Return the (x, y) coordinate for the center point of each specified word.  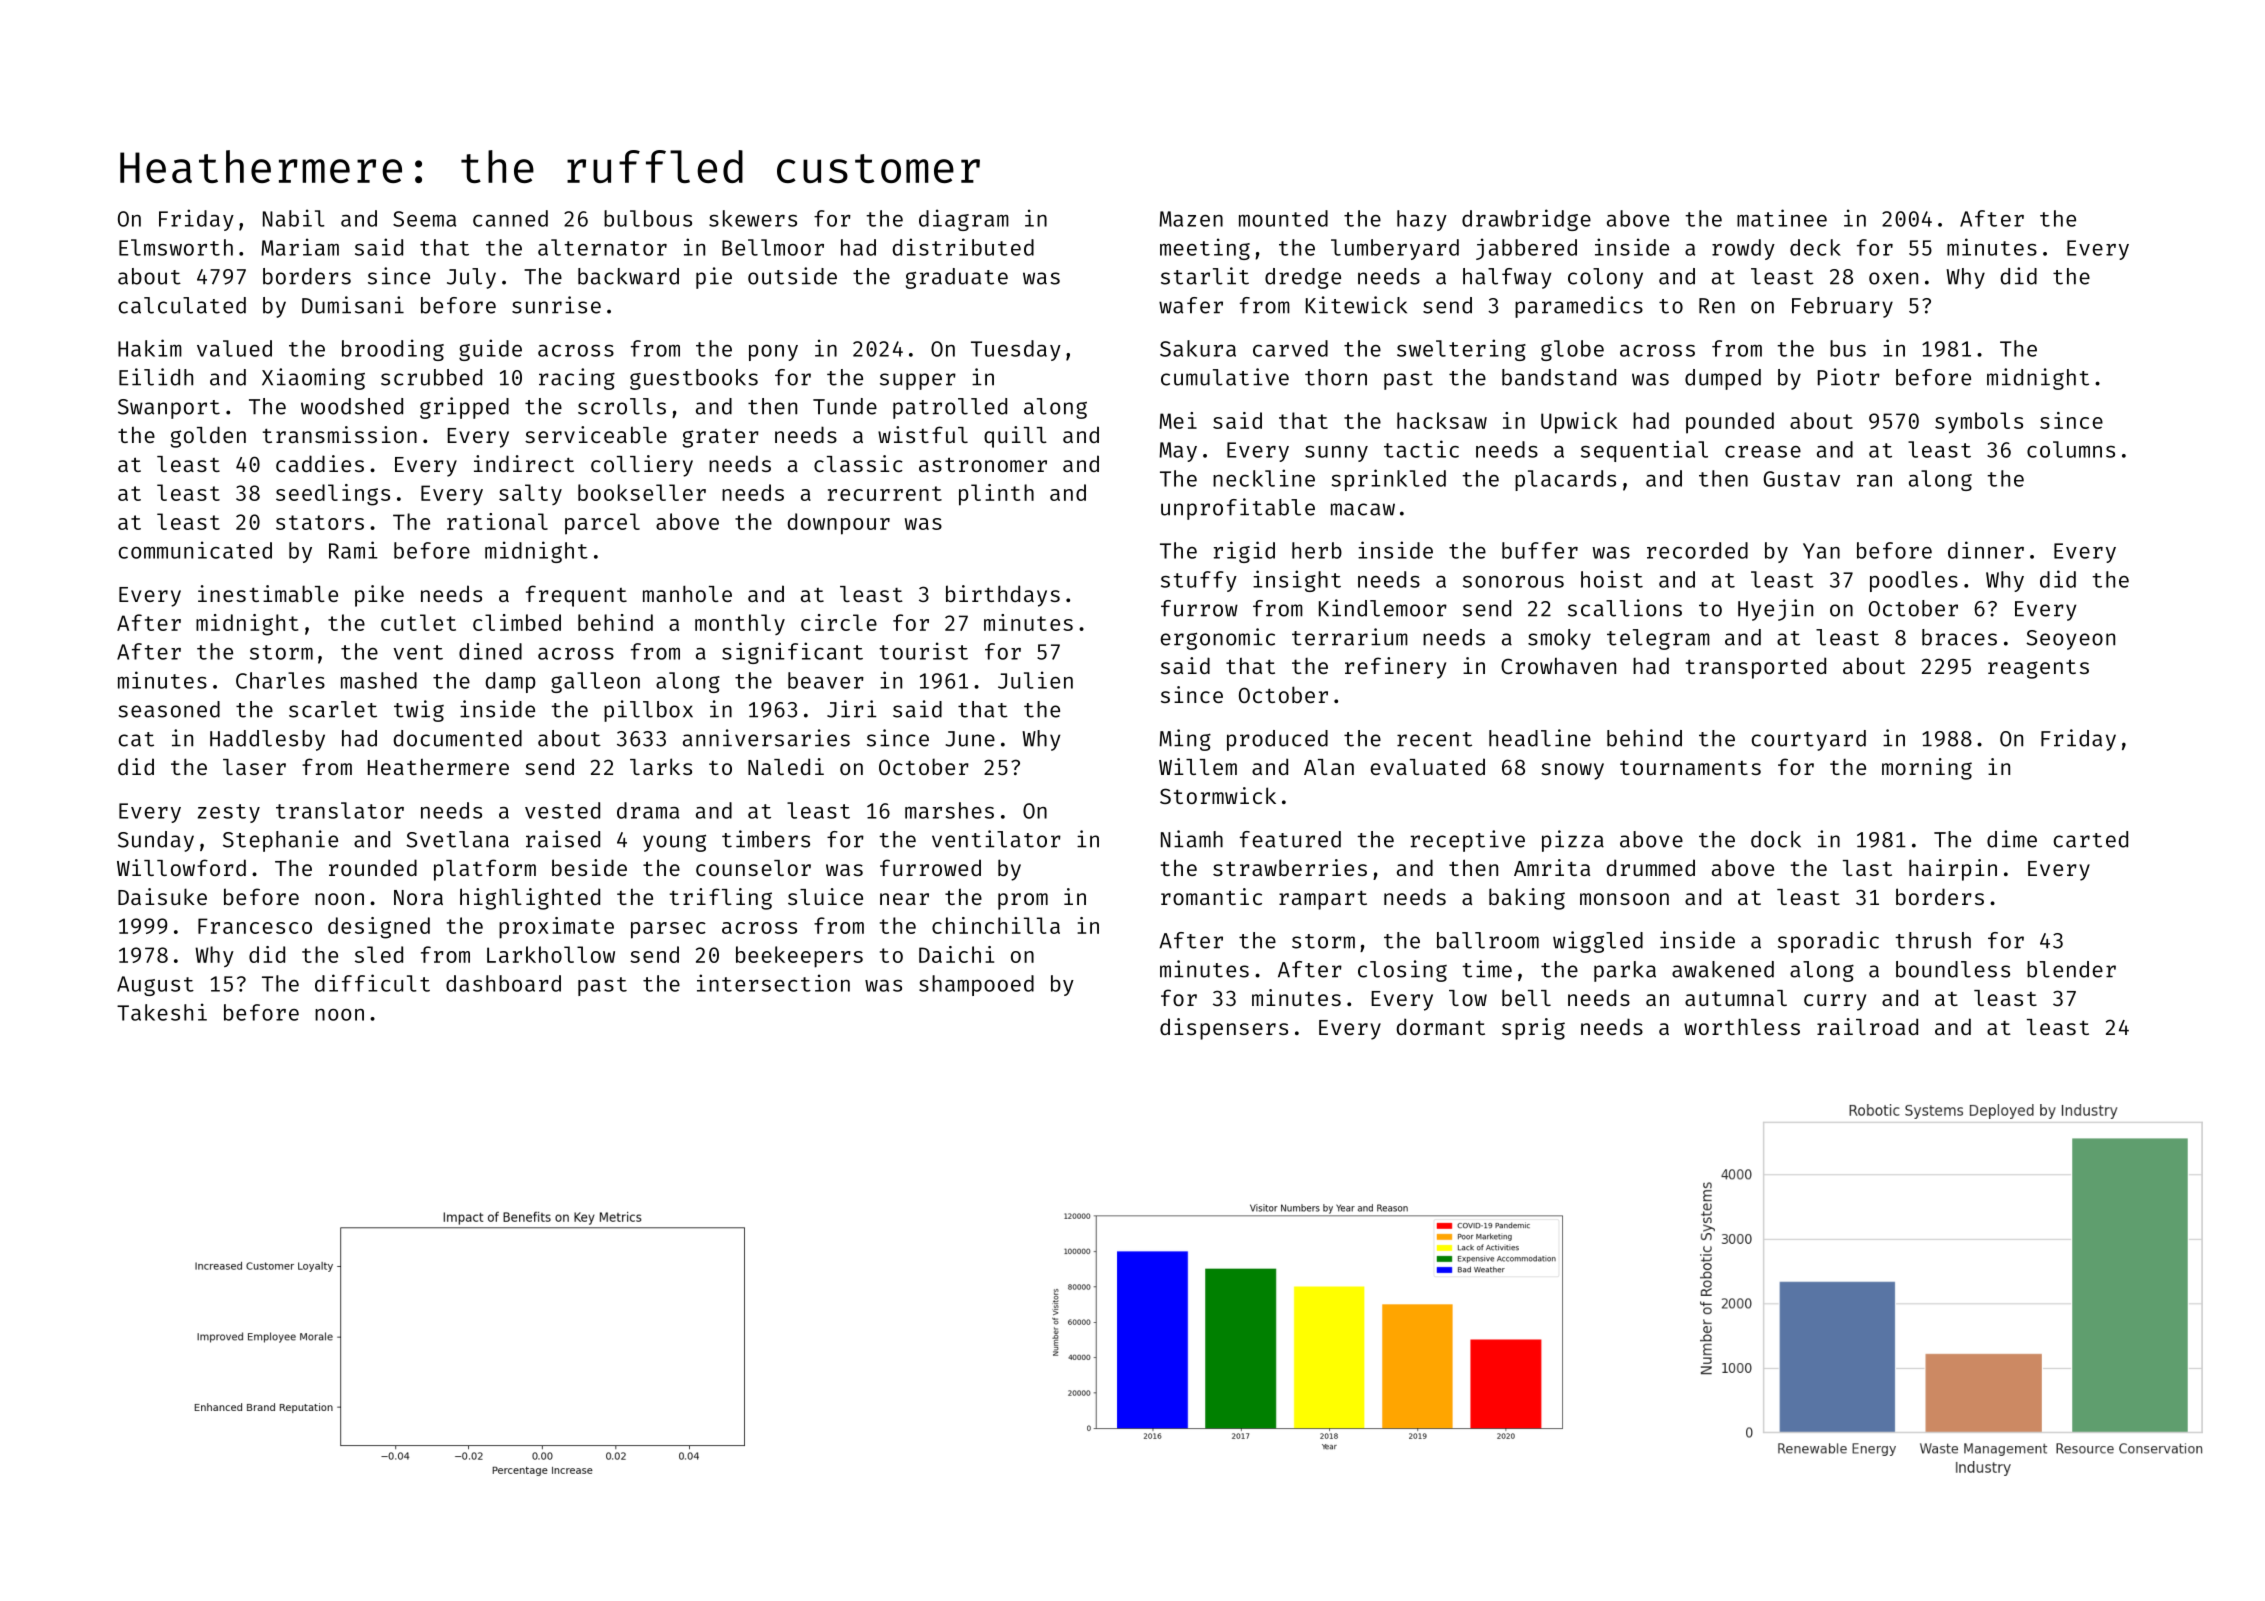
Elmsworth (176, 247)
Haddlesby (267, 740)
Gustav (1802, 479)
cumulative (1225, 377)
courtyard (1809, 740)
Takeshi (162, 1012)
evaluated (1428, 766)
